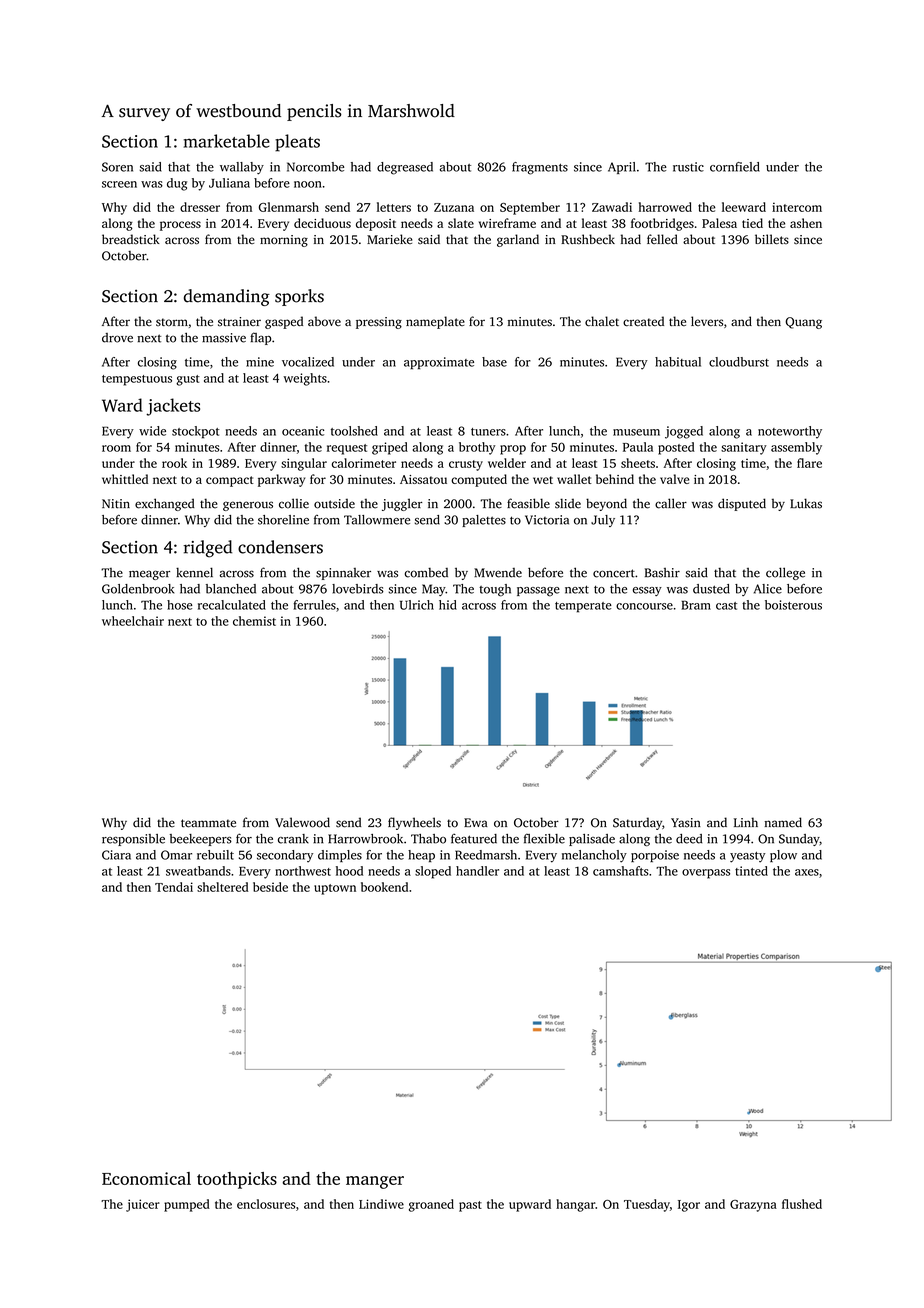 The image size is (924, 1308). Describe the element at coordinates (783, 856) in the screenshot. I see `plow` at that location.
